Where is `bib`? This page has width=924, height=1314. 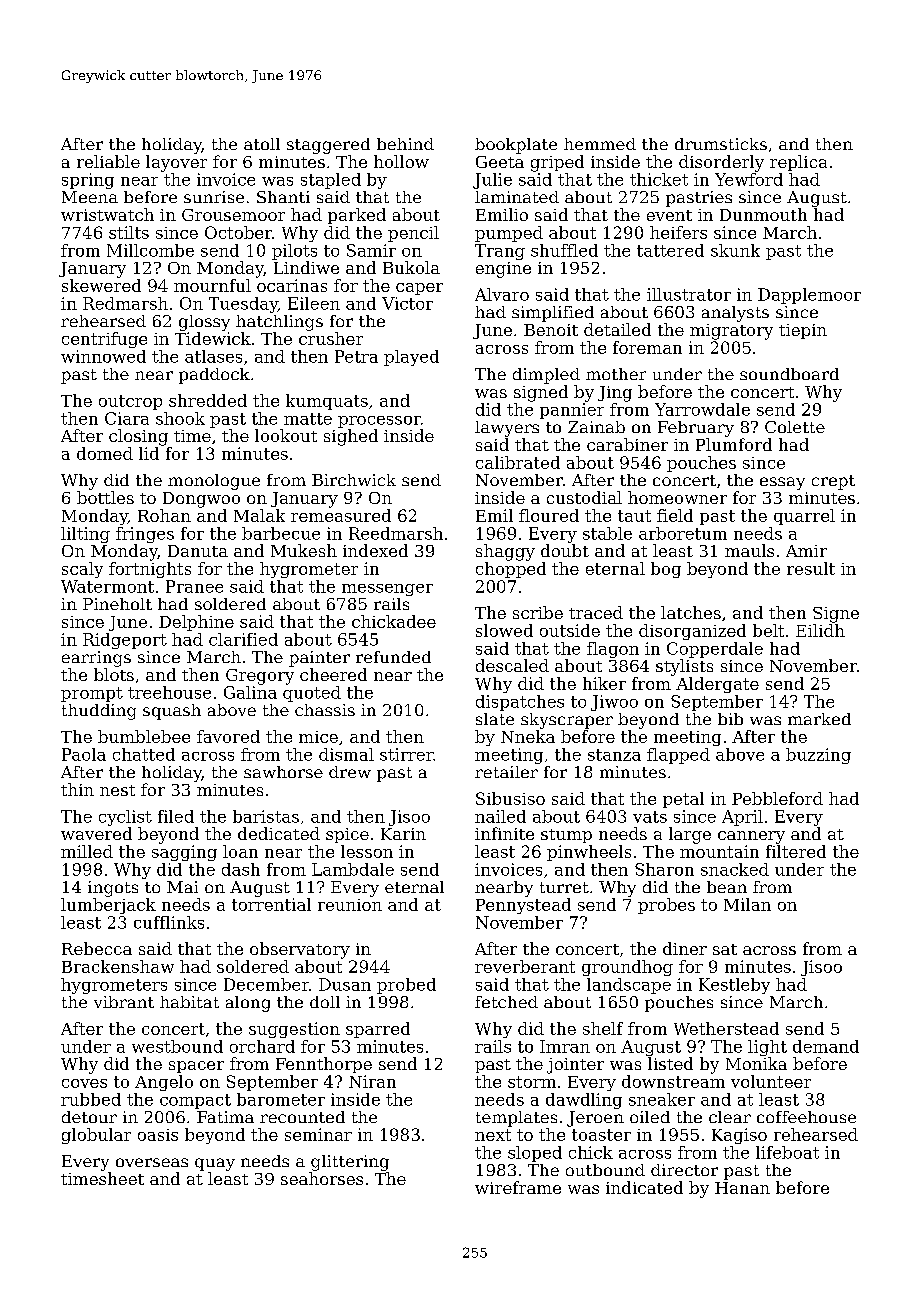 bib is located at coordinates (730, 719).
